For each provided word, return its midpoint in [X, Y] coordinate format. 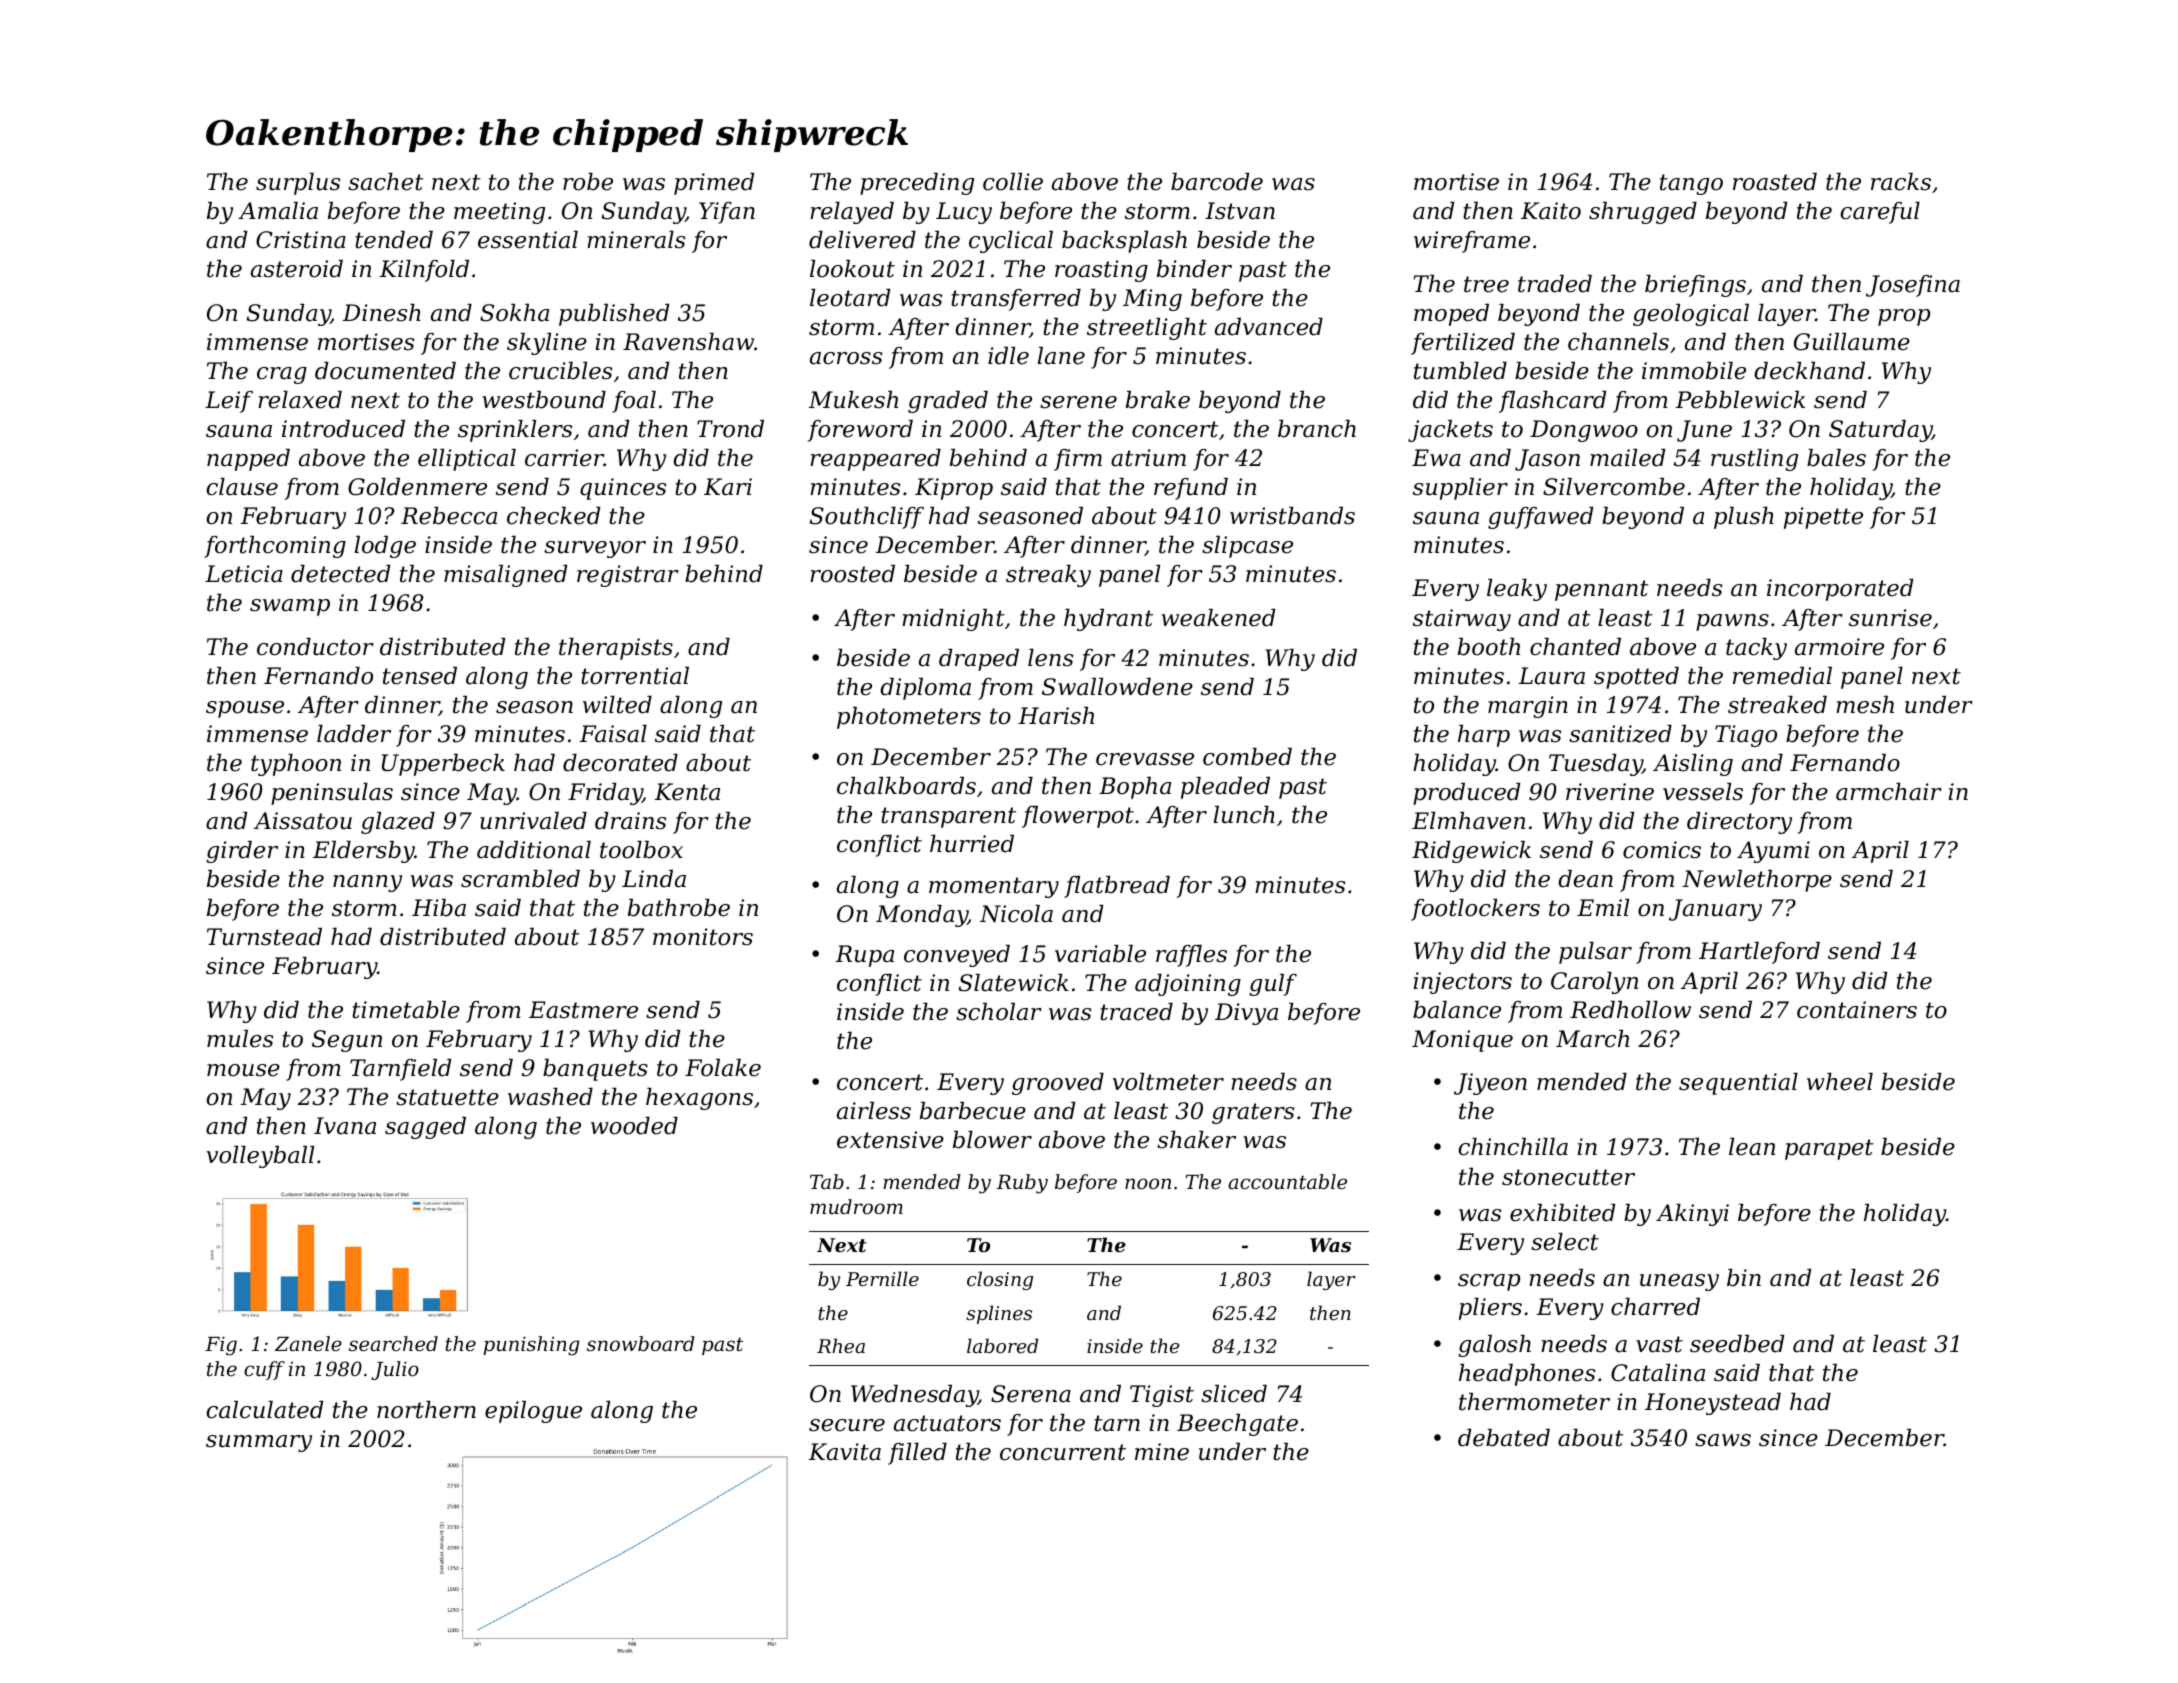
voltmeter [1168, 1082]
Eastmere [583, 1010]
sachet [386, 182]
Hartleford [1759, 953]
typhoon [296, 765]
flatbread [1117, 887]
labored [1002, 1345]
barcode [1217, 182]
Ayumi [1773, 852]
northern [426, 1410]
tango [1691, 184]
